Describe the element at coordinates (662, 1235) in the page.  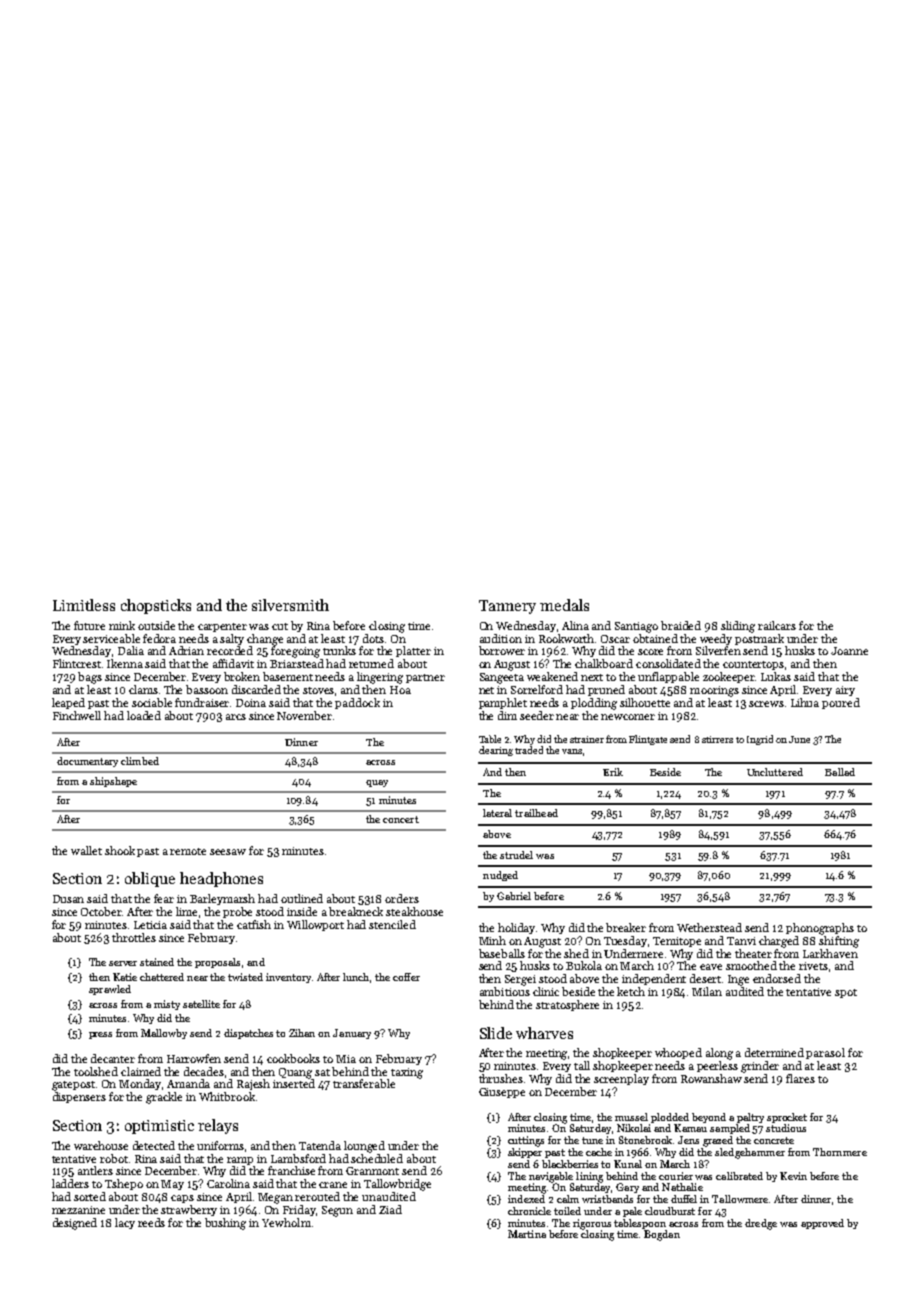
I see `Bogdan` at that location.
